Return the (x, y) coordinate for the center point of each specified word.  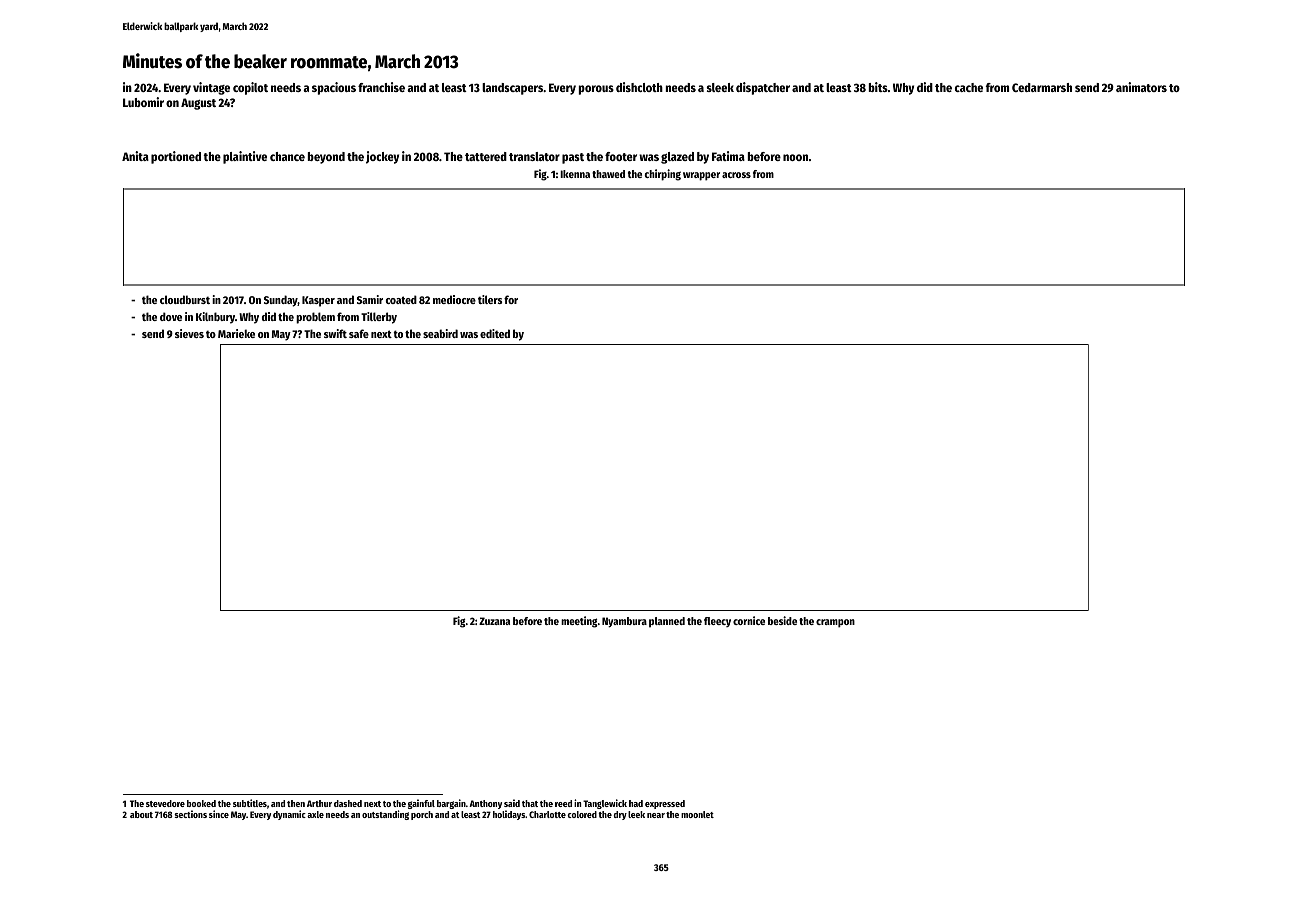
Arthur (319, 803)
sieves (189, 333)
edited (495, 333)
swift (335, 333)
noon (795, 157)
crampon (835, 623)
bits (878, 87)
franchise (381, 87)
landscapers (512, 89)
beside (782, 620)
